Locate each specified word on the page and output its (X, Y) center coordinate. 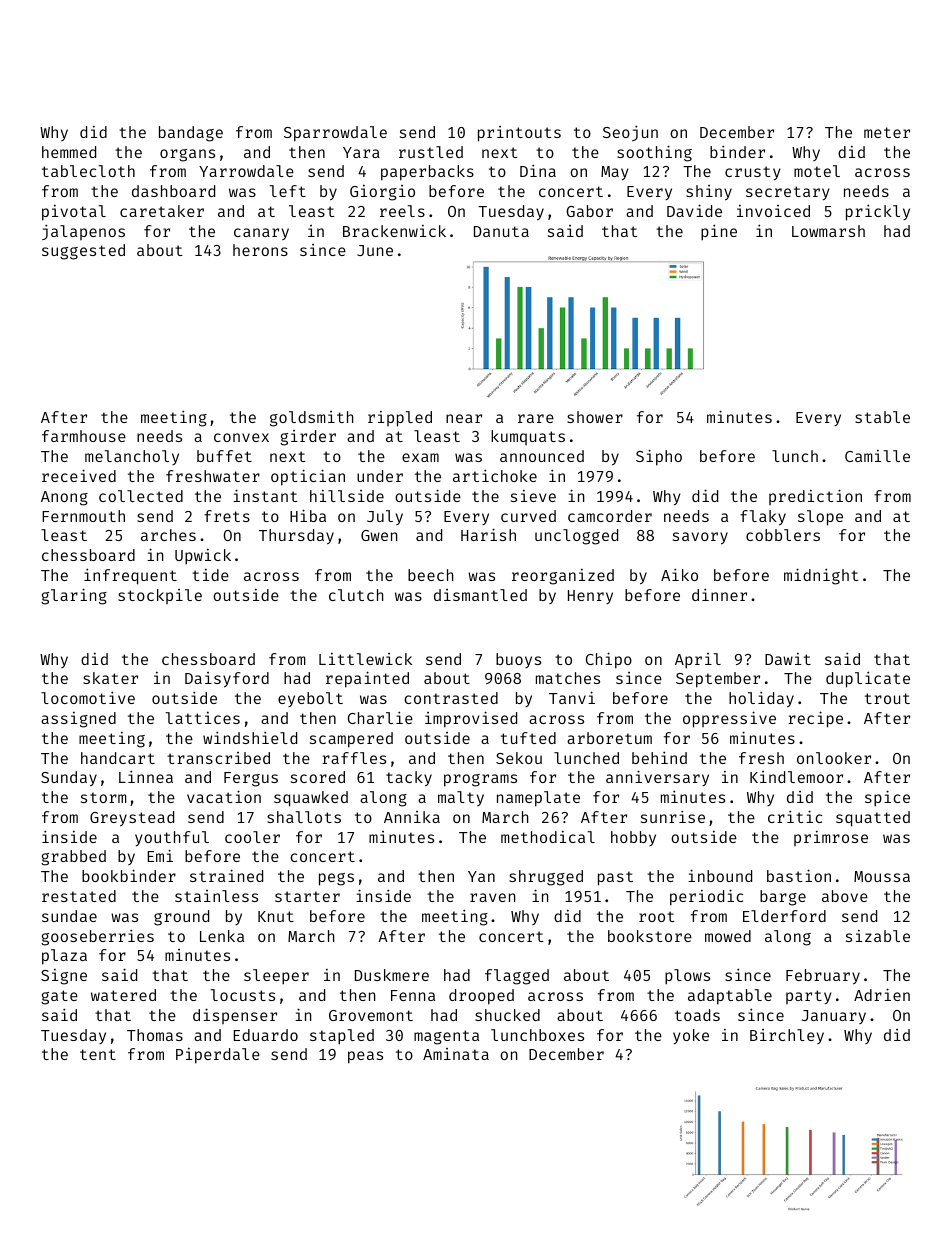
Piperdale (218, 1056)
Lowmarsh (828, 231)
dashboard (173, 191)
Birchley (787, 1036)
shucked (507, 1015)
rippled (400, 419)
